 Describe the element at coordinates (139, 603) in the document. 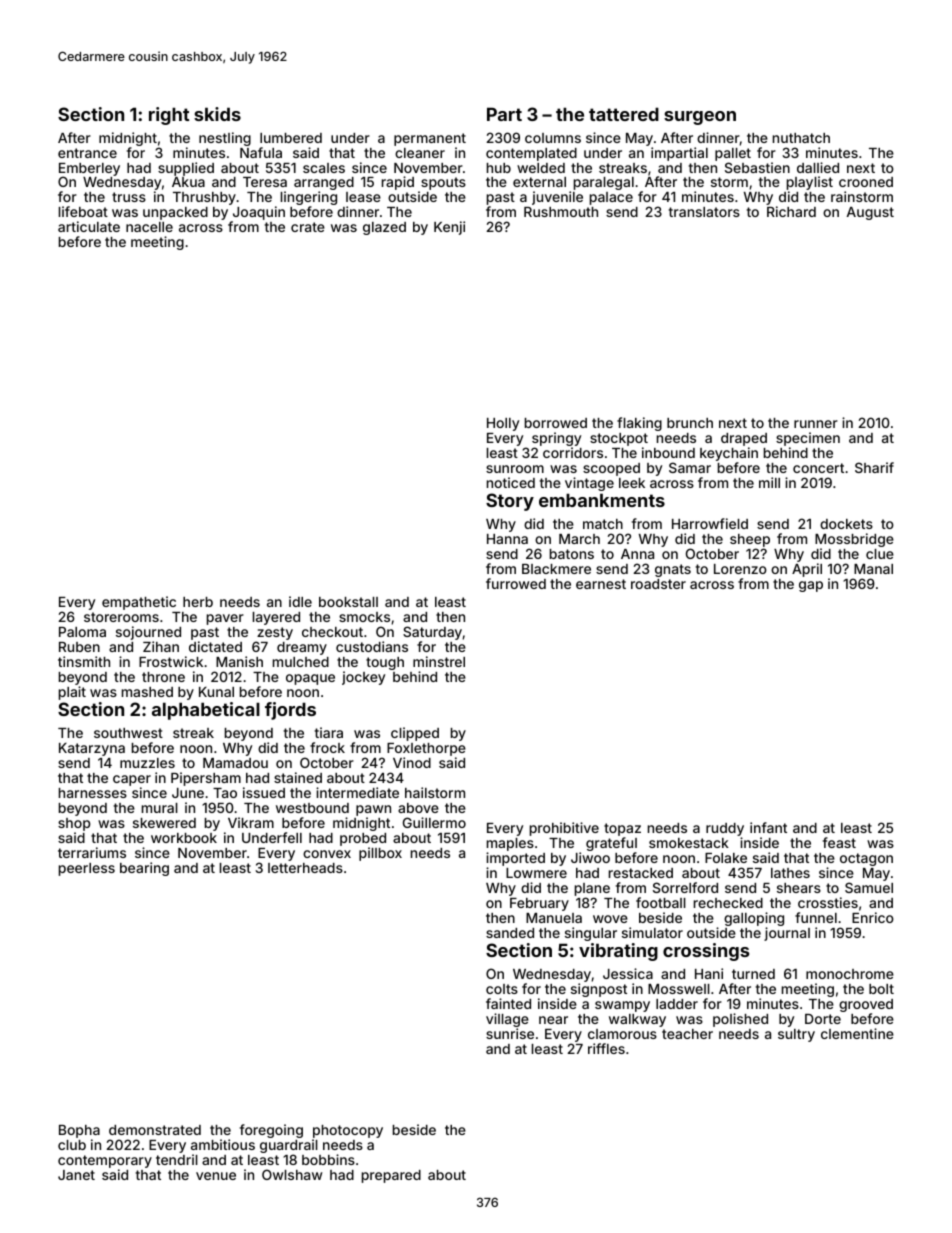

I see `empathetic` at that location.
